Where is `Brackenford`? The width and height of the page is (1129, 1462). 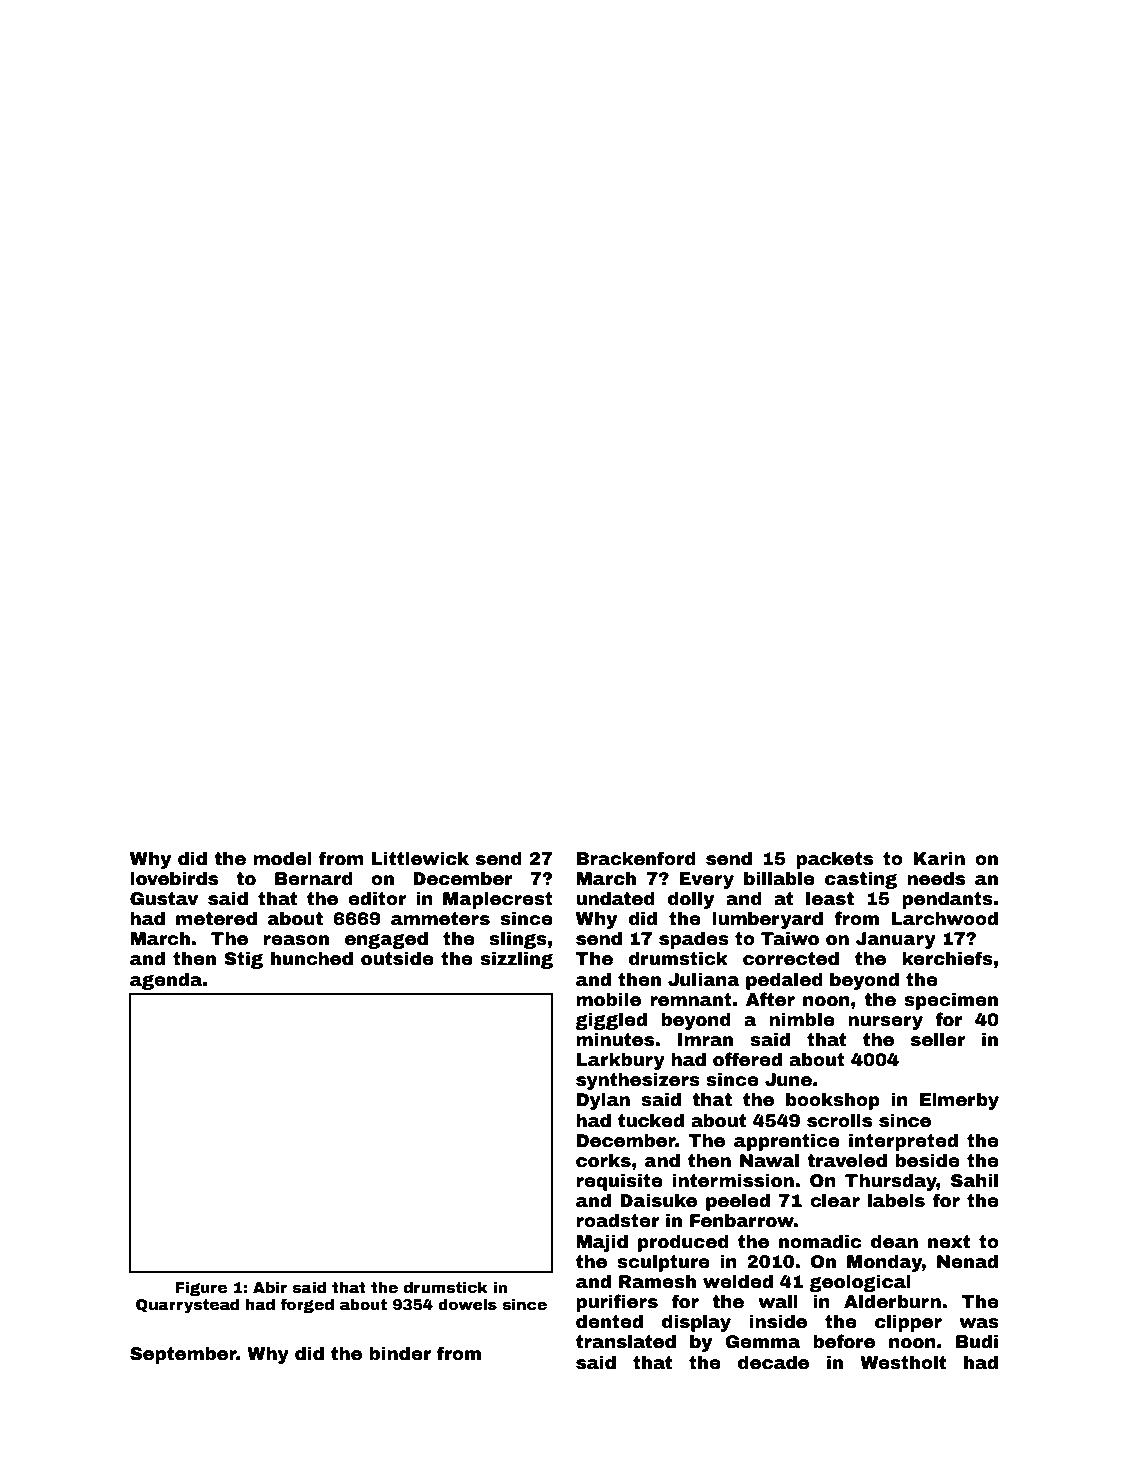
Brackenford is located at coordinates (636, 858).
